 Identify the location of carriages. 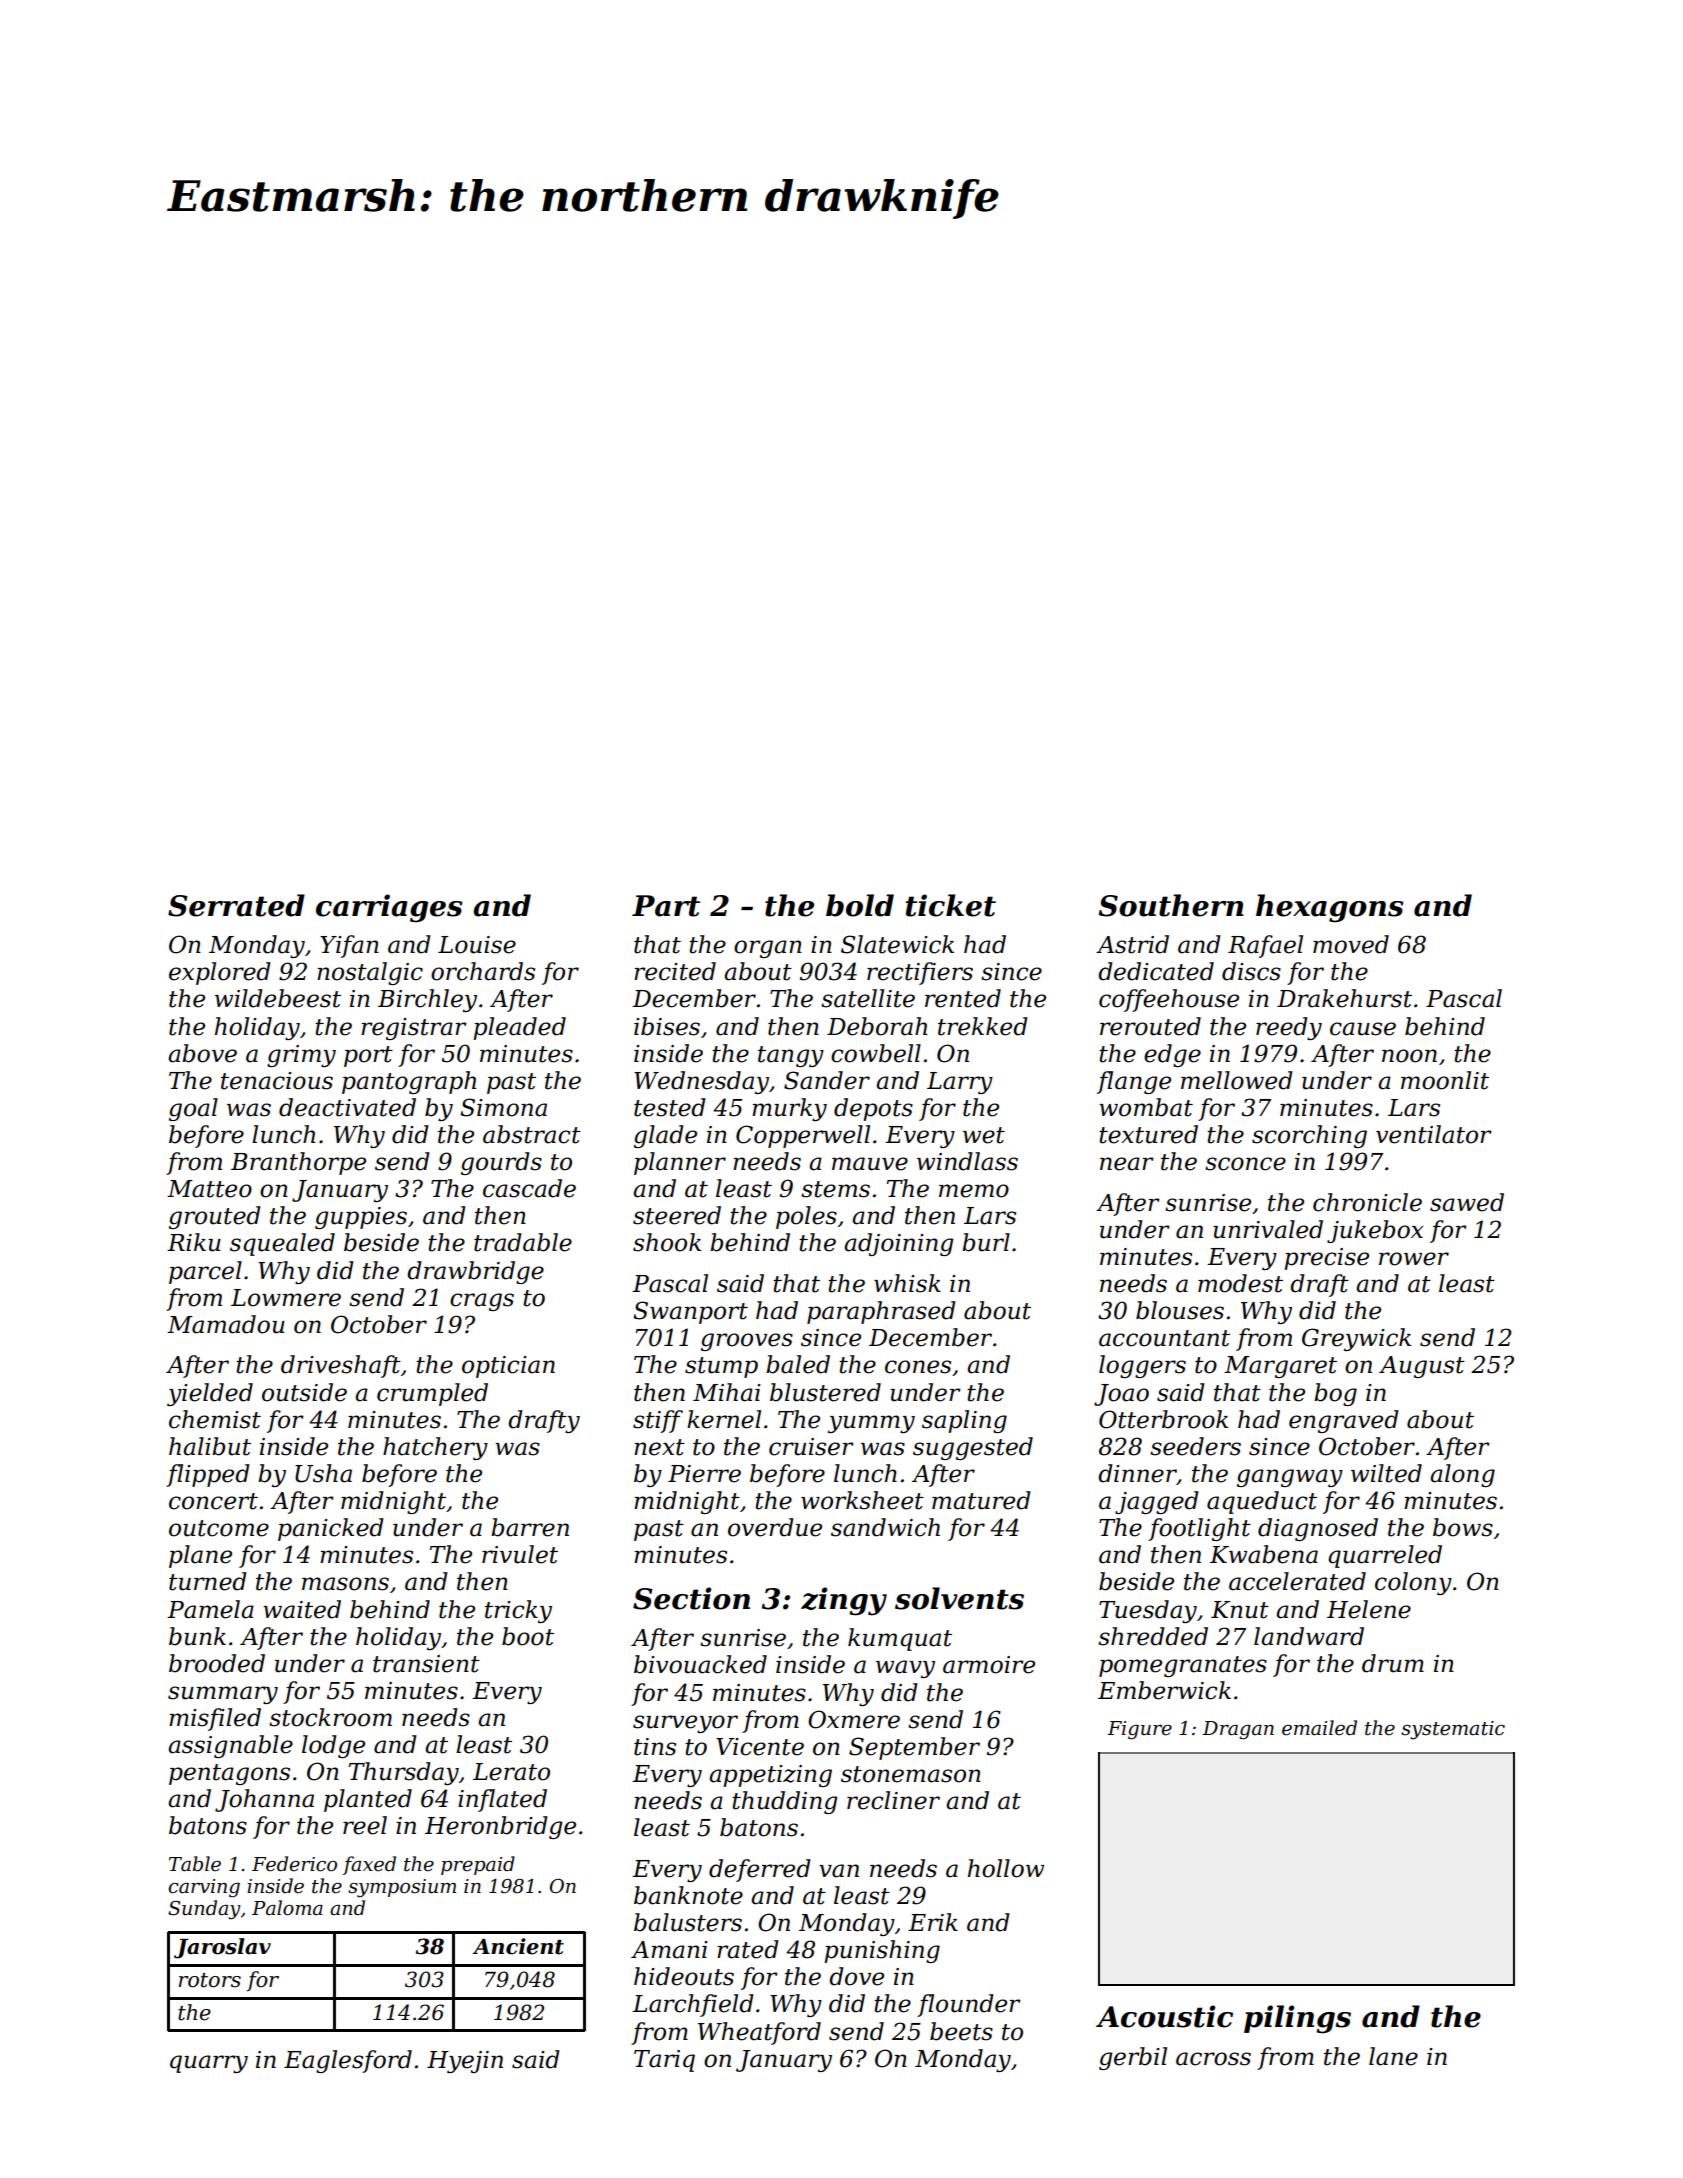
(389, 908).
